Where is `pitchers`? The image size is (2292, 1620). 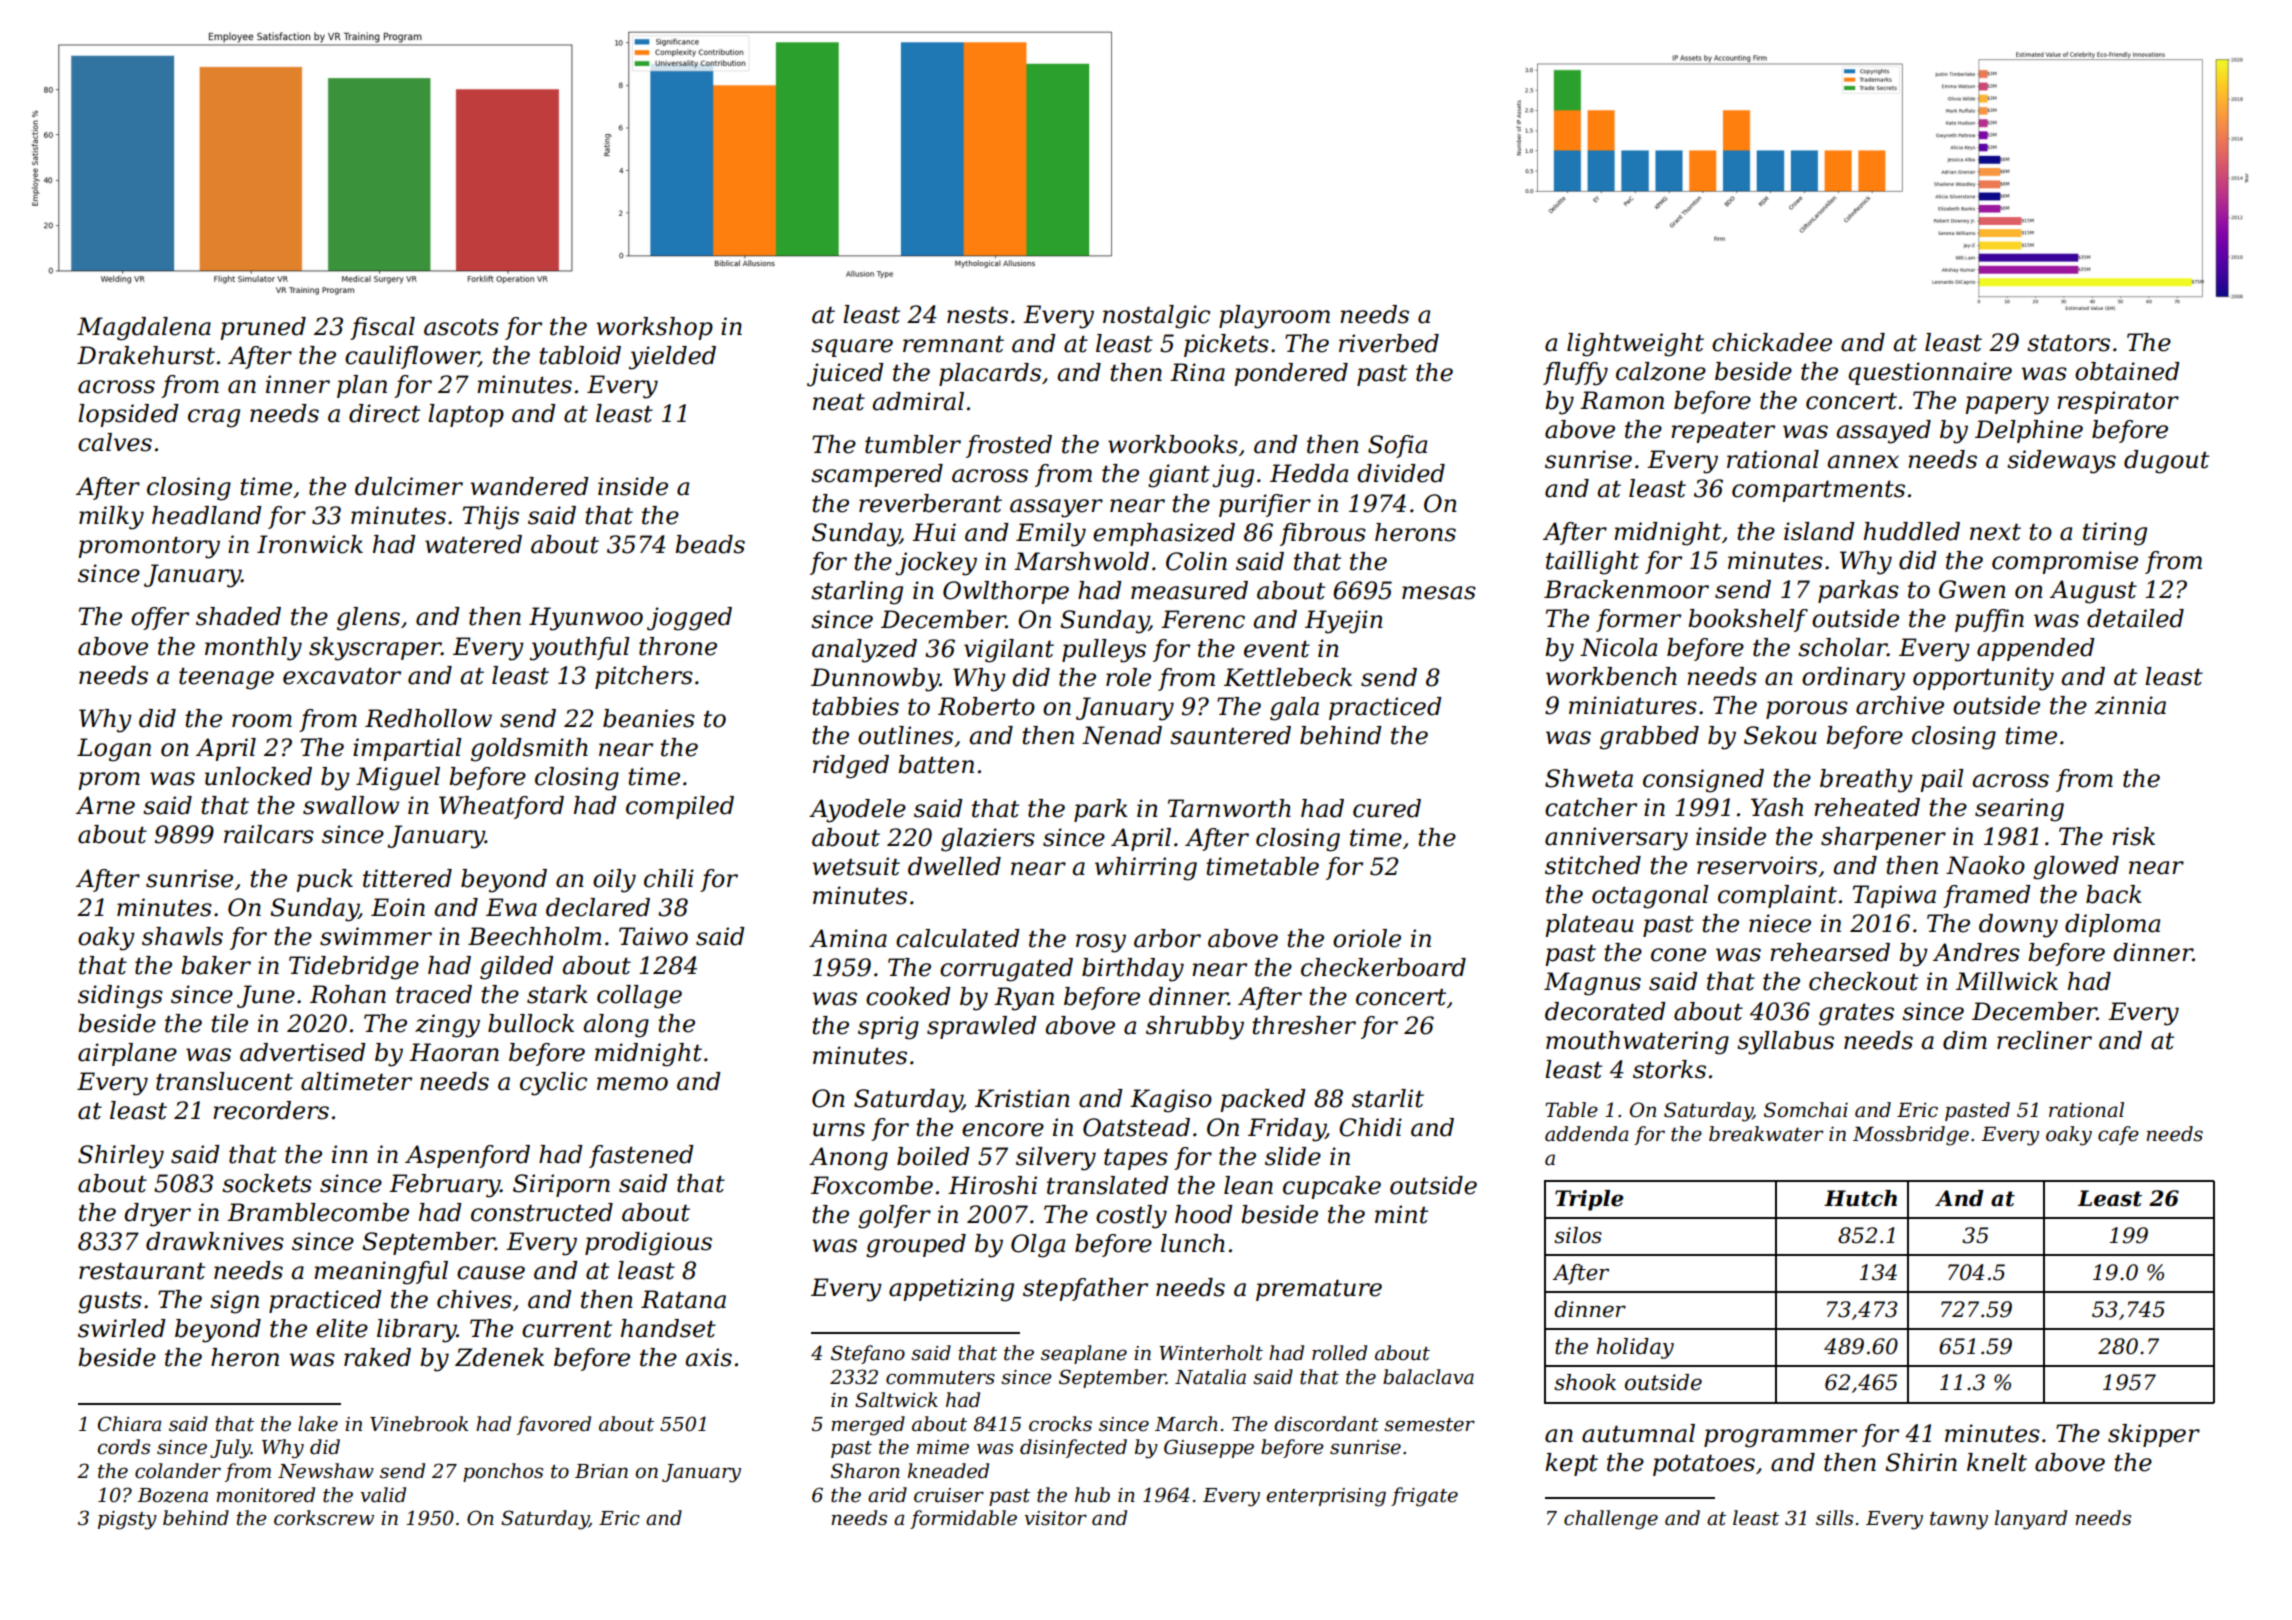
pitchers is located at coordinates (644, 677).
